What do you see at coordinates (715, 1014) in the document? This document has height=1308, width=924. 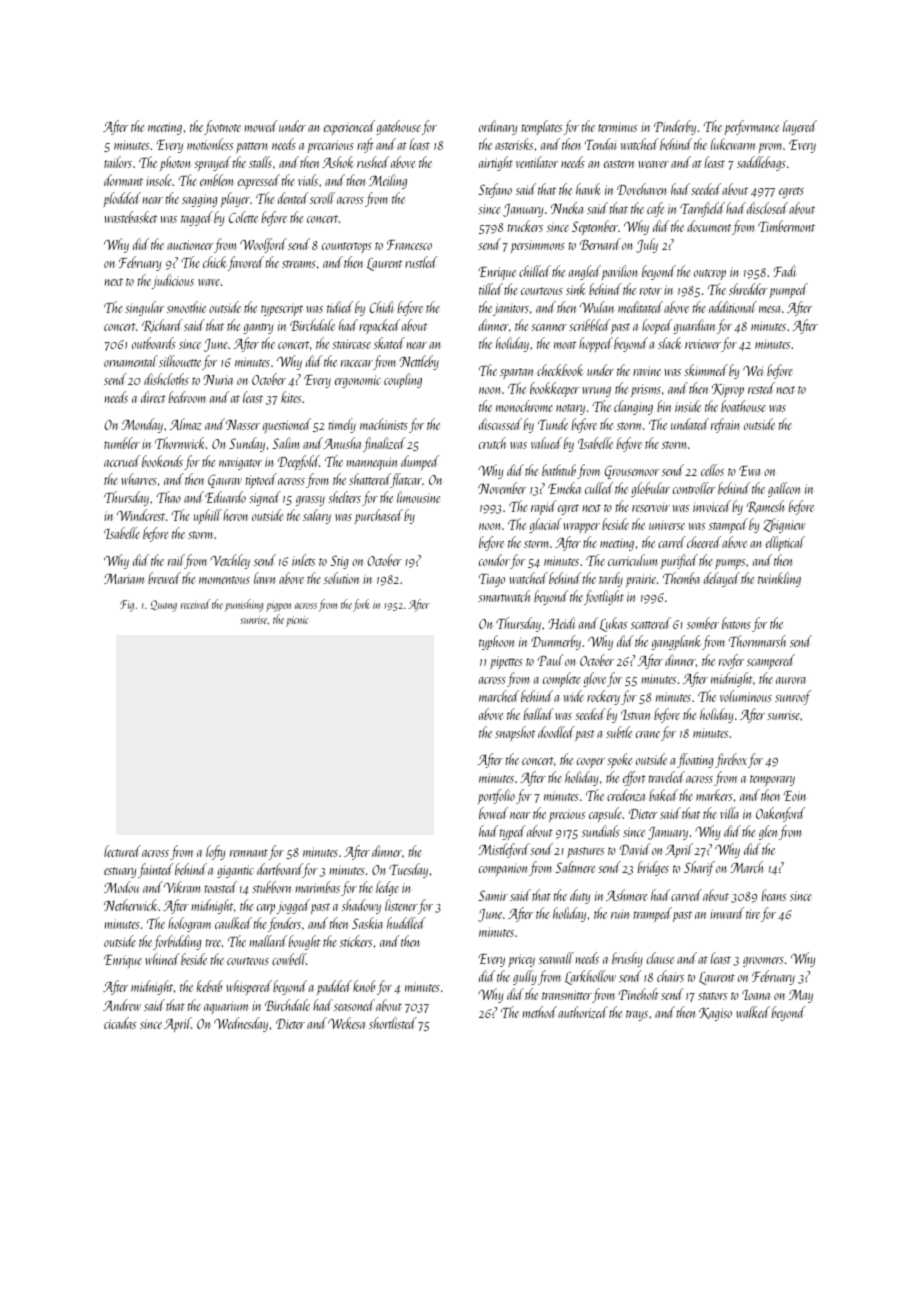 I see `Kagiso` at bounding box center [715, 1014].
